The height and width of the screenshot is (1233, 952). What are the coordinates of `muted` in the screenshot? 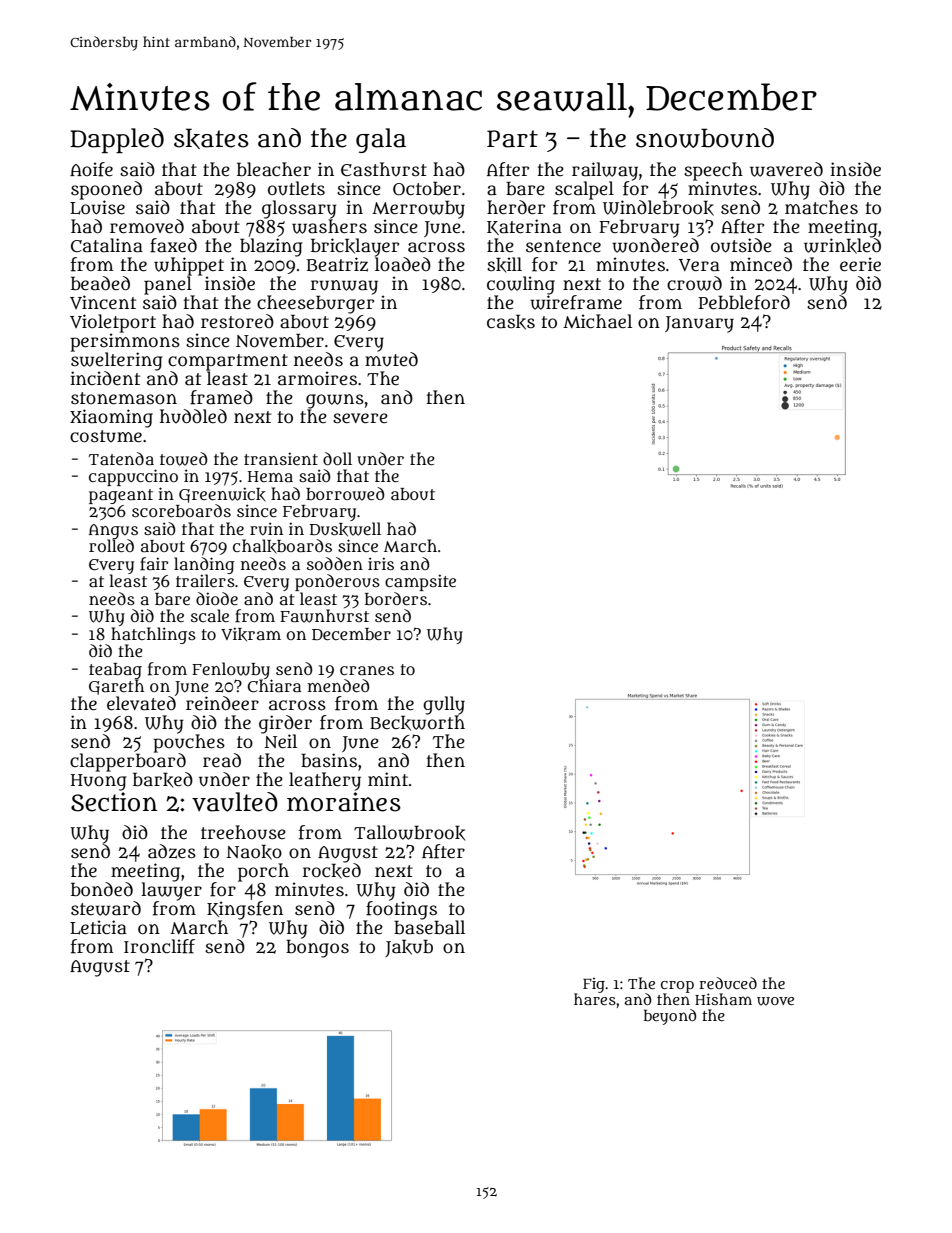 It's located at (391, 358).
